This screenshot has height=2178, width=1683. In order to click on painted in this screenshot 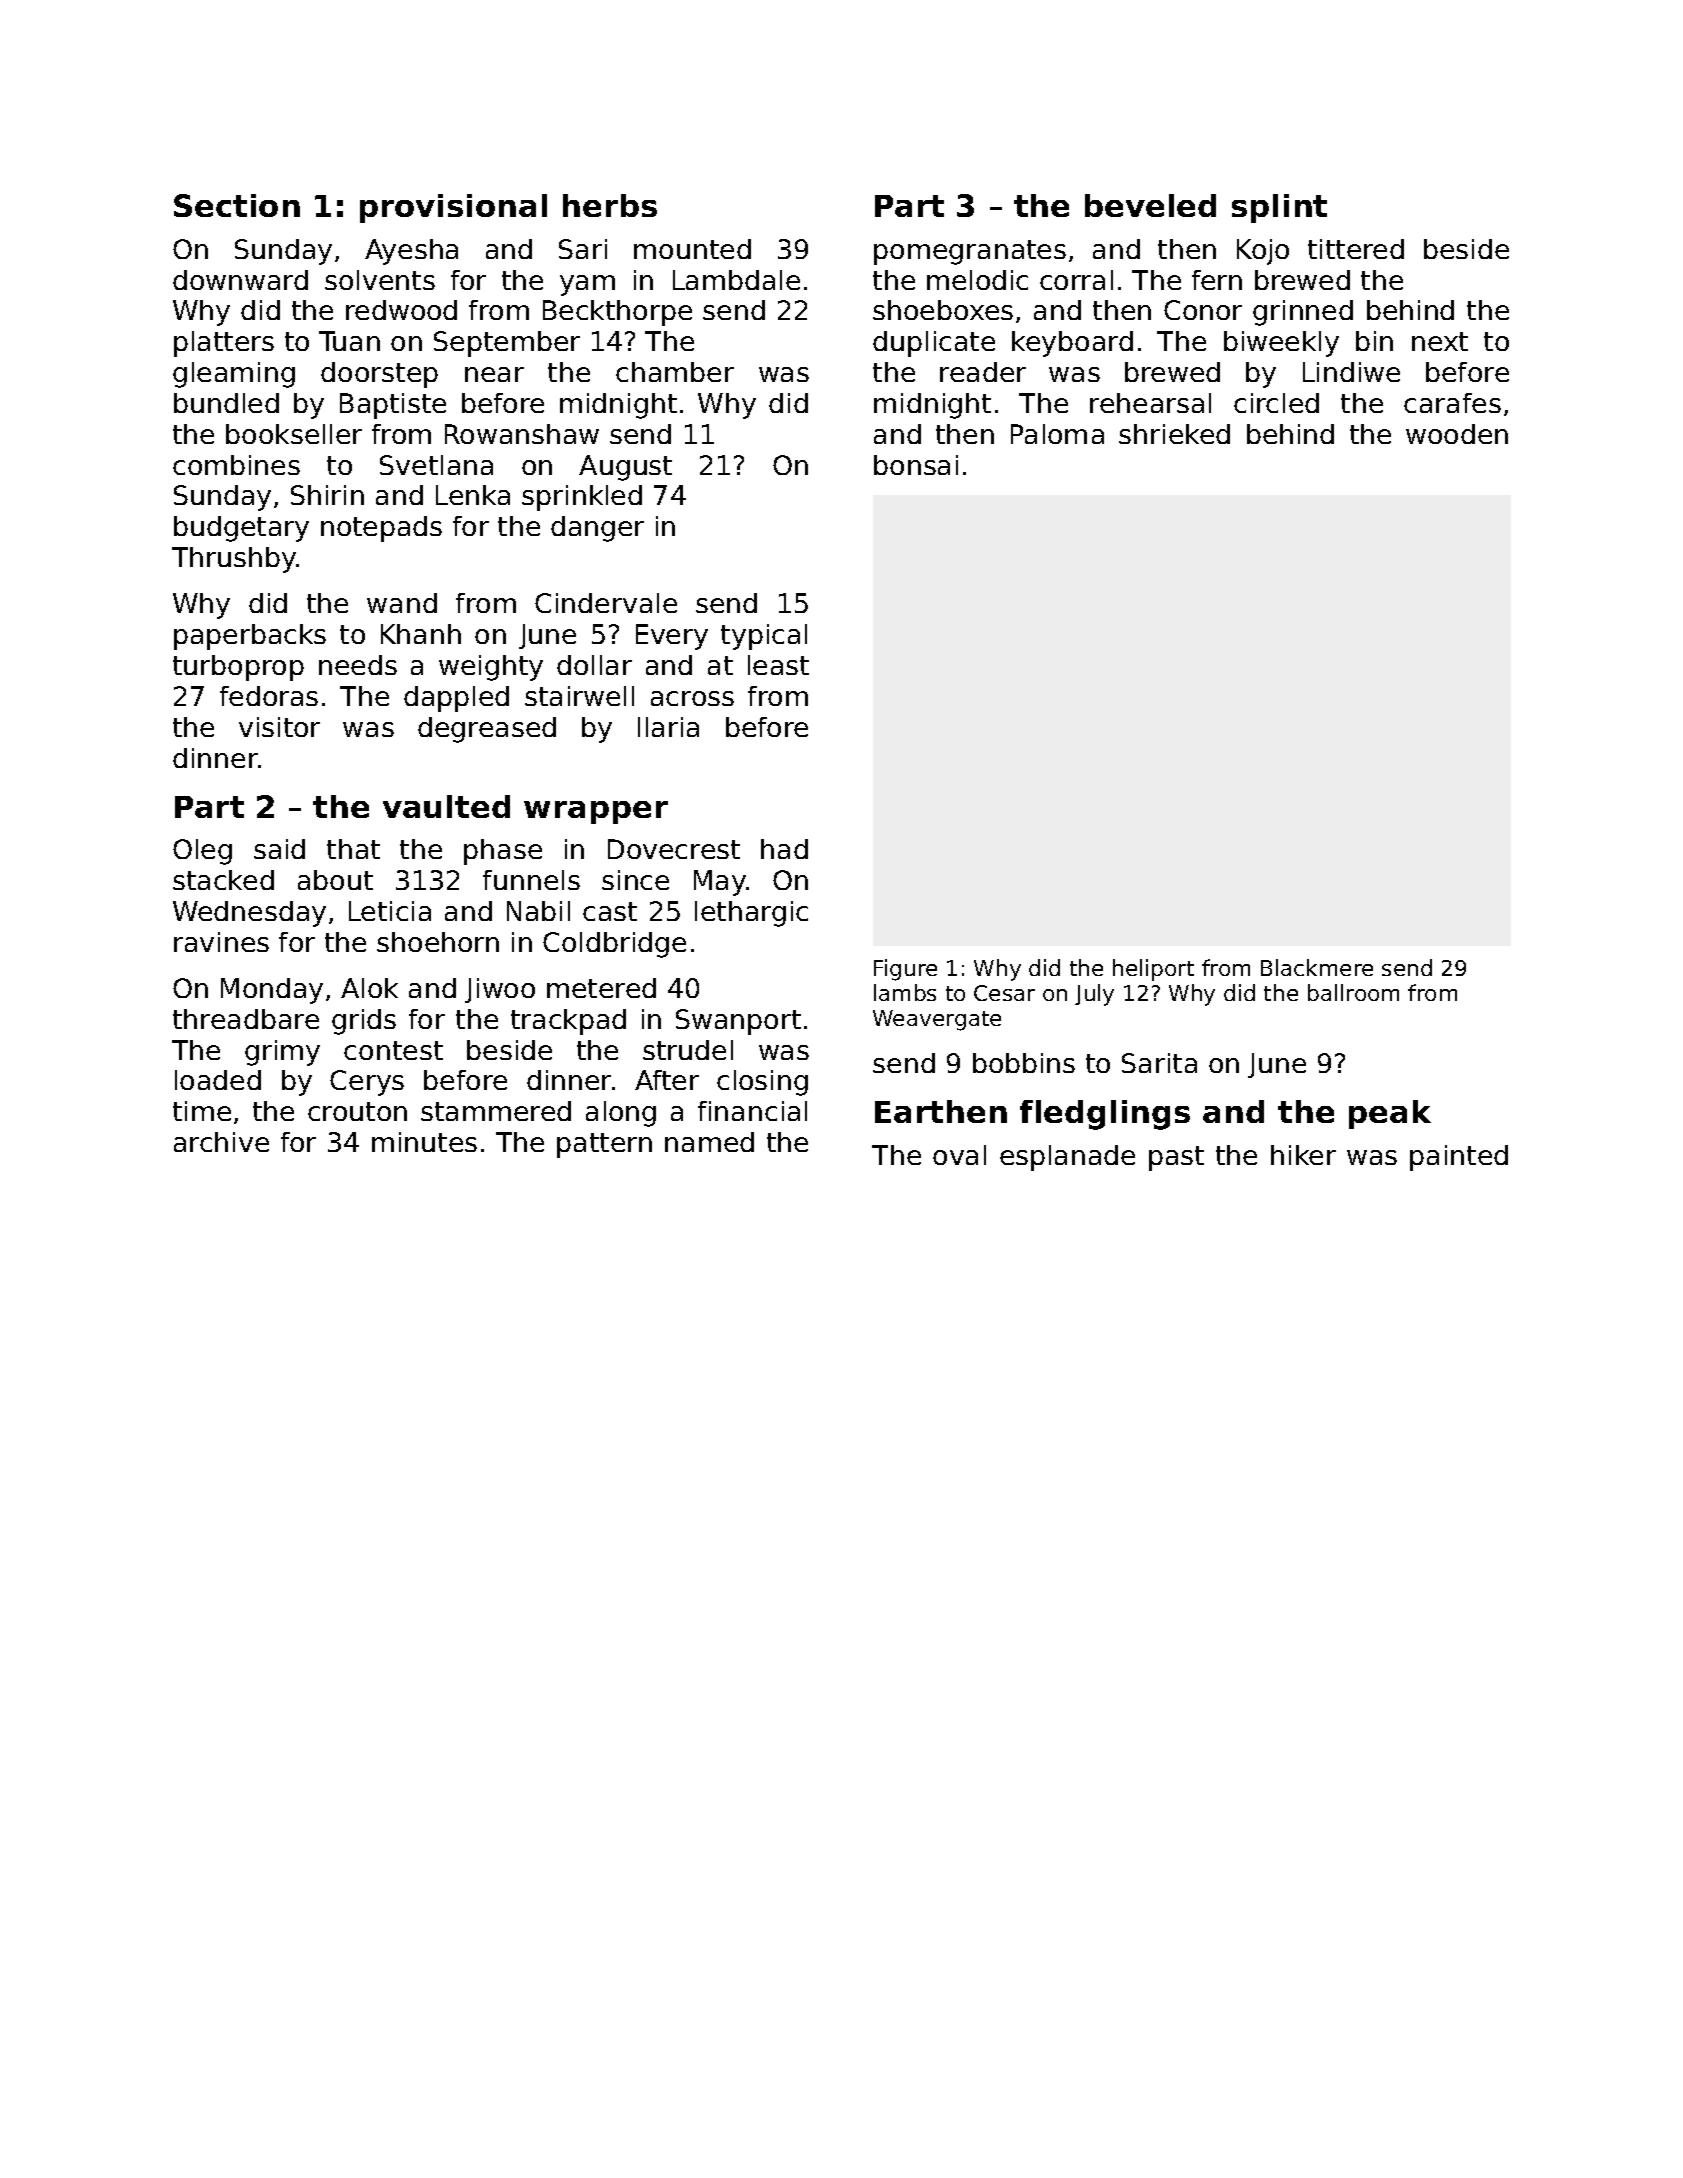, I will do `click(1459, 1158)`.
